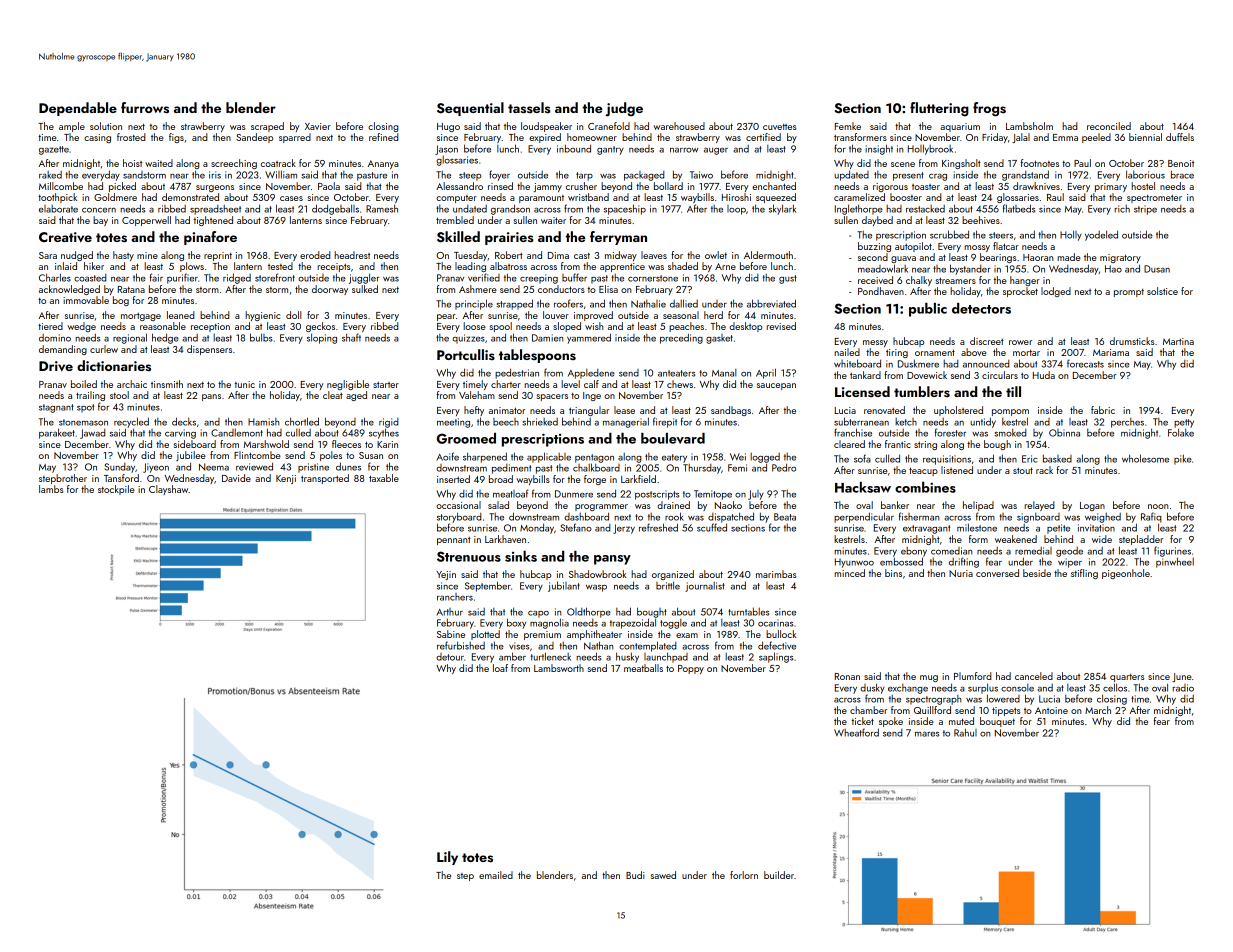  I want to click on meeting, so click(453, 423).
